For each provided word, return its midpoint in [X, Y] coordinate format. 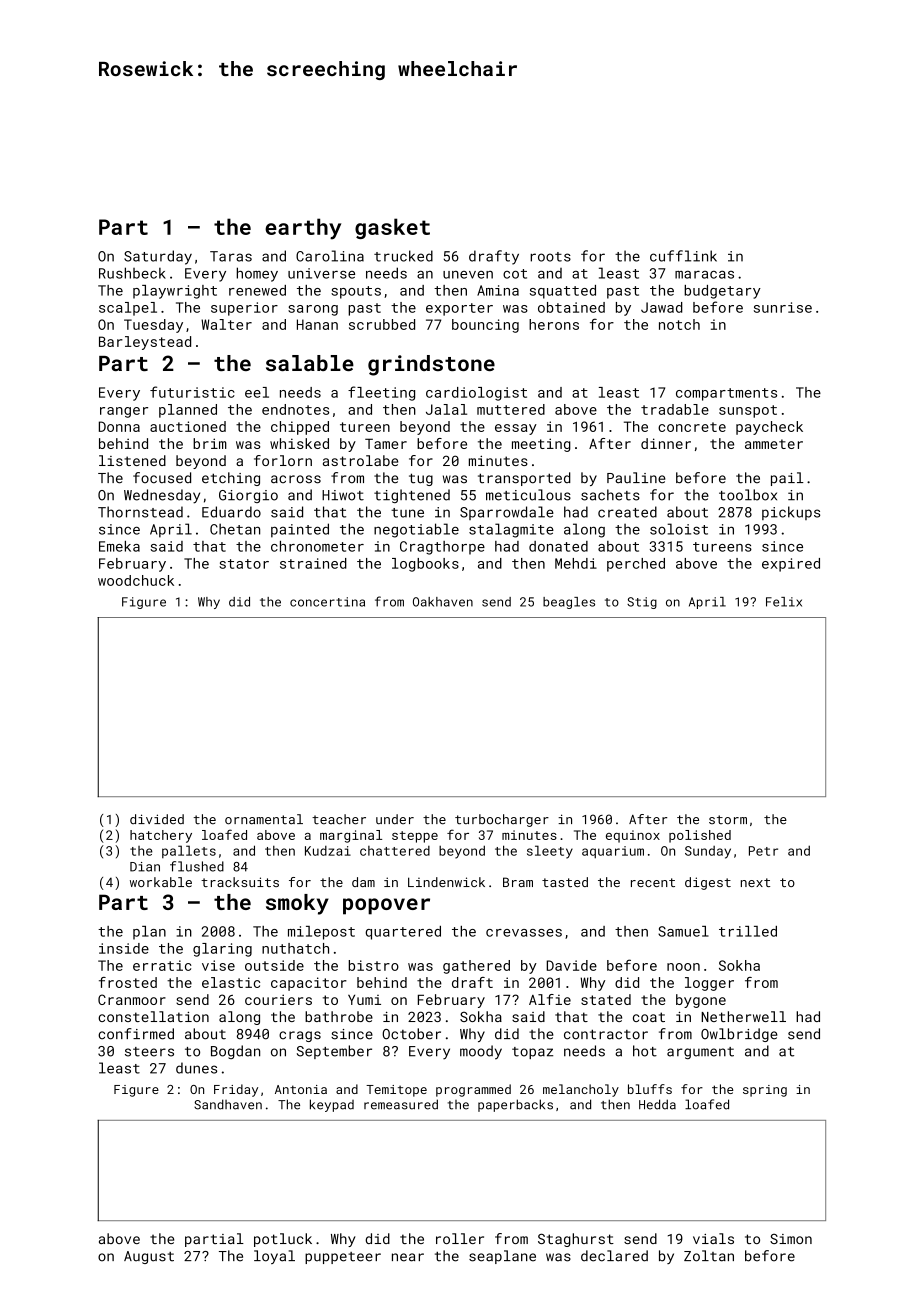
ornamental [264, 819]
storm [728, 820]
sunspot [748, 411]
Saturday [158, 257]
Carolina [330, 256]
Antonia [301, 1089]
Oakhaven [443, 602]
